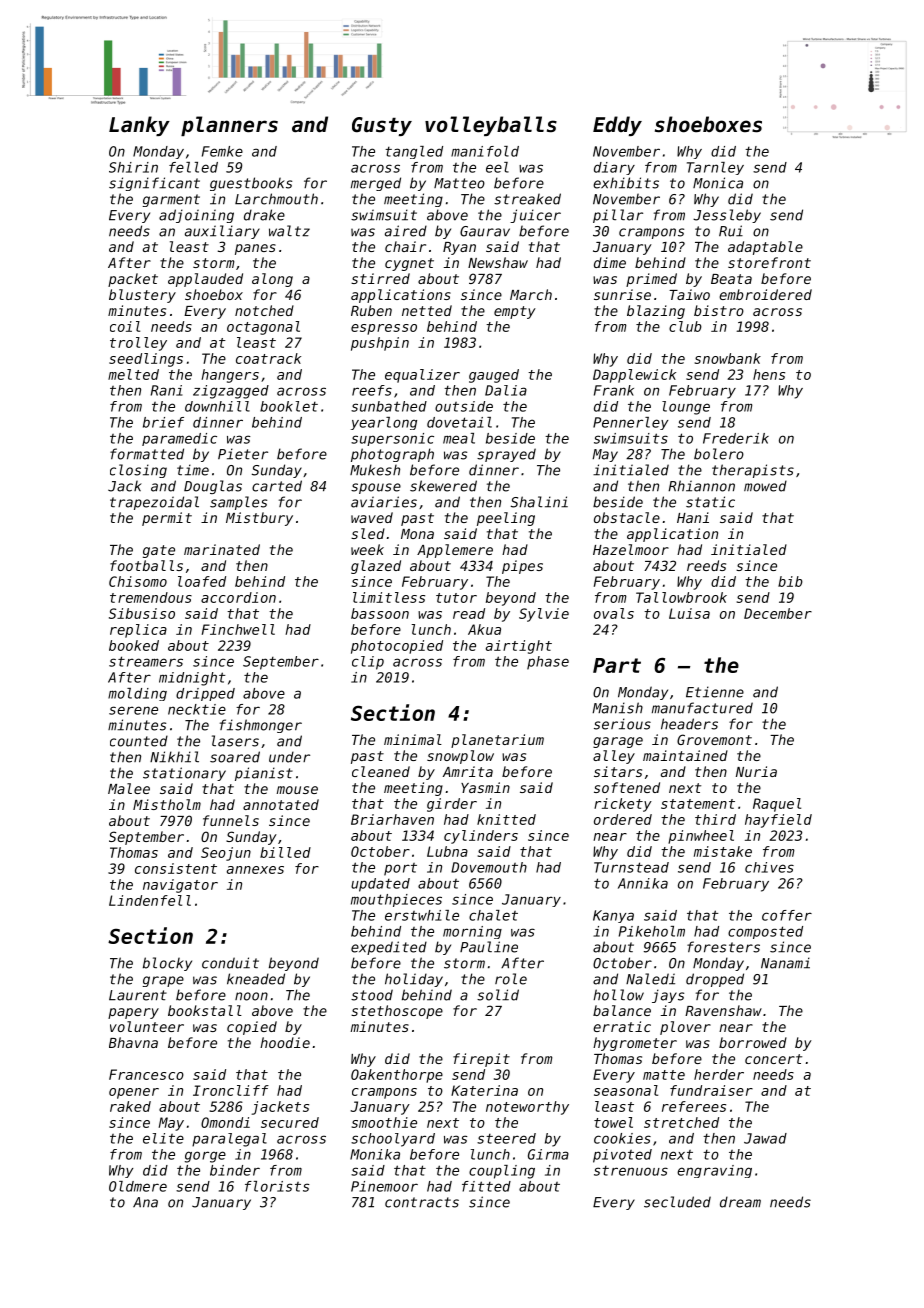  Describe the element at coordinates (205, 280) in the image. I see `applauded` at that location.
